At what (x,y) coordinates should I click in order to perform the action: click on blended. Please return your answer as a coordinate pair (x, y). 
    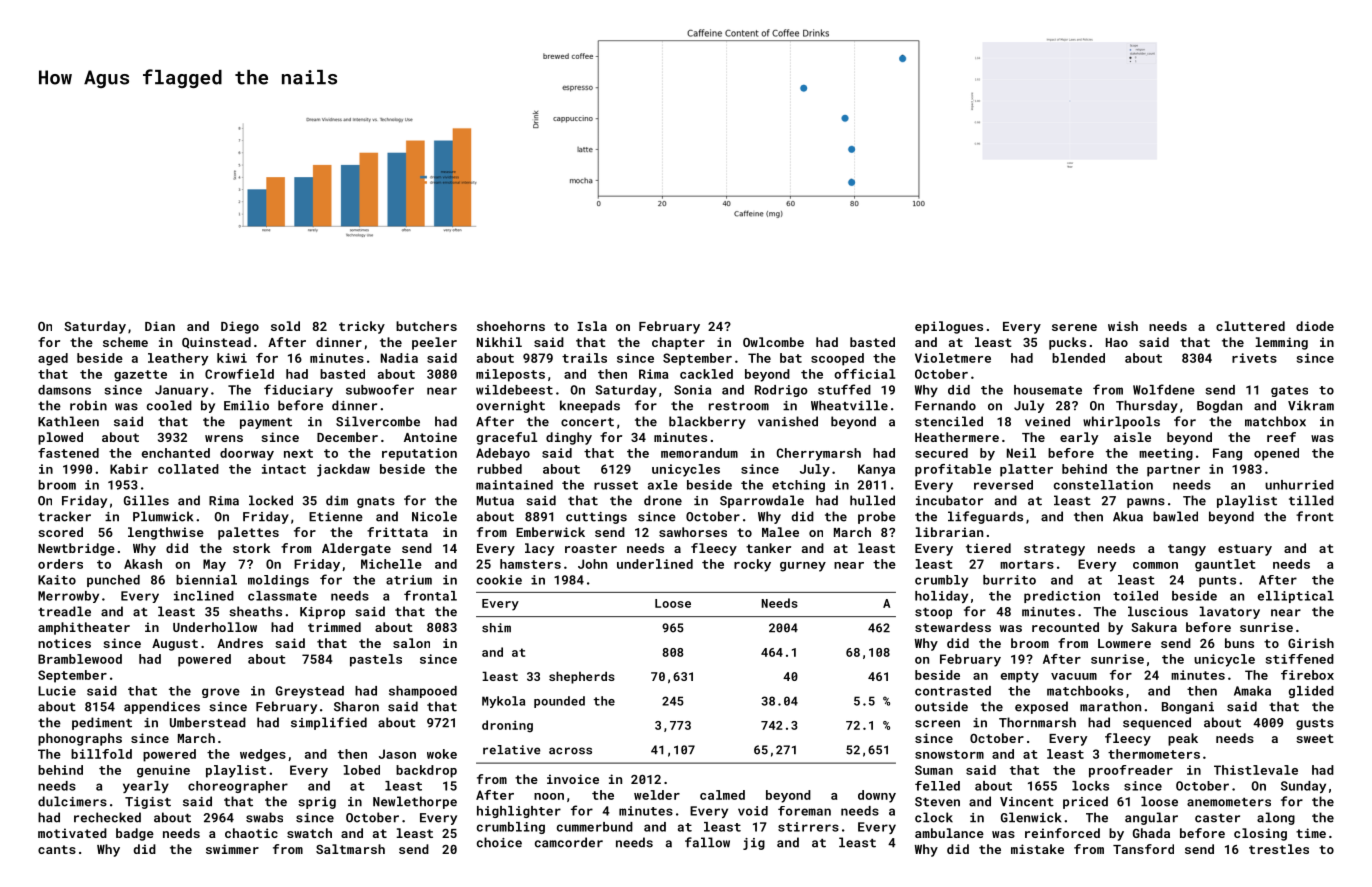
    Looking at the image, I should click on (1078, 358).
